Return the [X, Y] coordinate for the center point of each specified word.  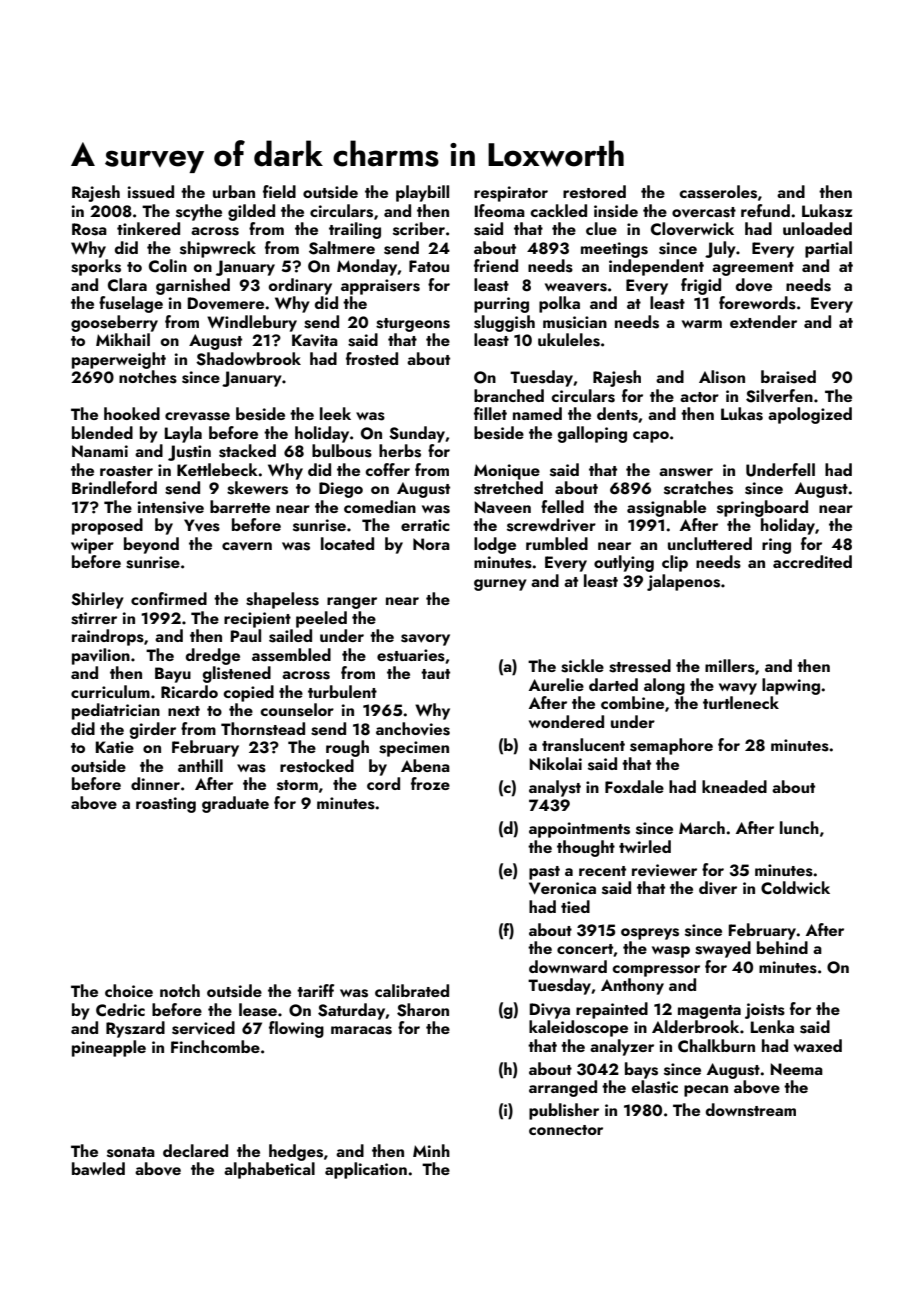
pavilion [101, 656]
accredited [812, 561]
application [366, 1170]
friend [496, 265]
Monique [507, 472]
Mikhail [123, 339]
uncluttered [710, 543]
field [279, 191]
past [544, 873]
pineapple [109, 1048]
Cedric [120, 1010]
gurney [500, 585]
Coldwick [795, 888]
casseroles [718, 192]
